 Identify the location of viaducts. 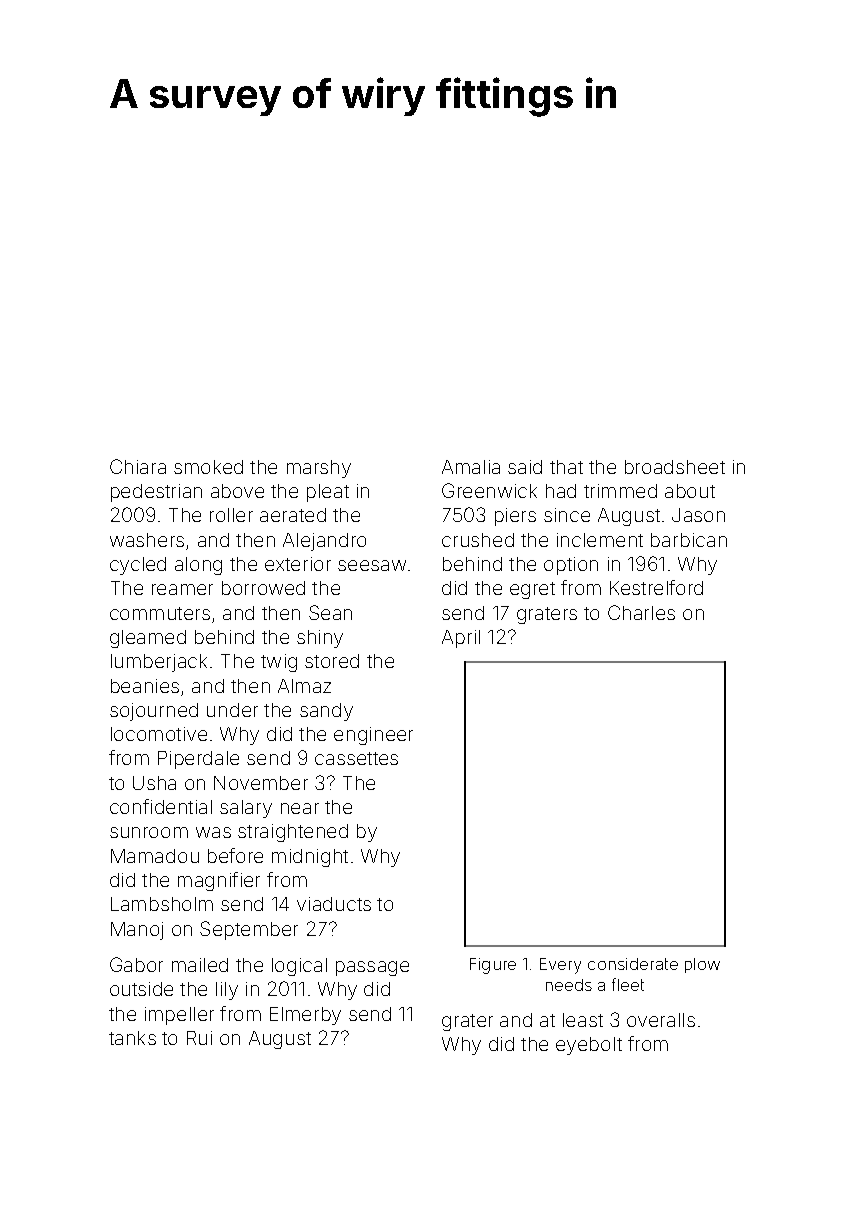
(334, 904).
